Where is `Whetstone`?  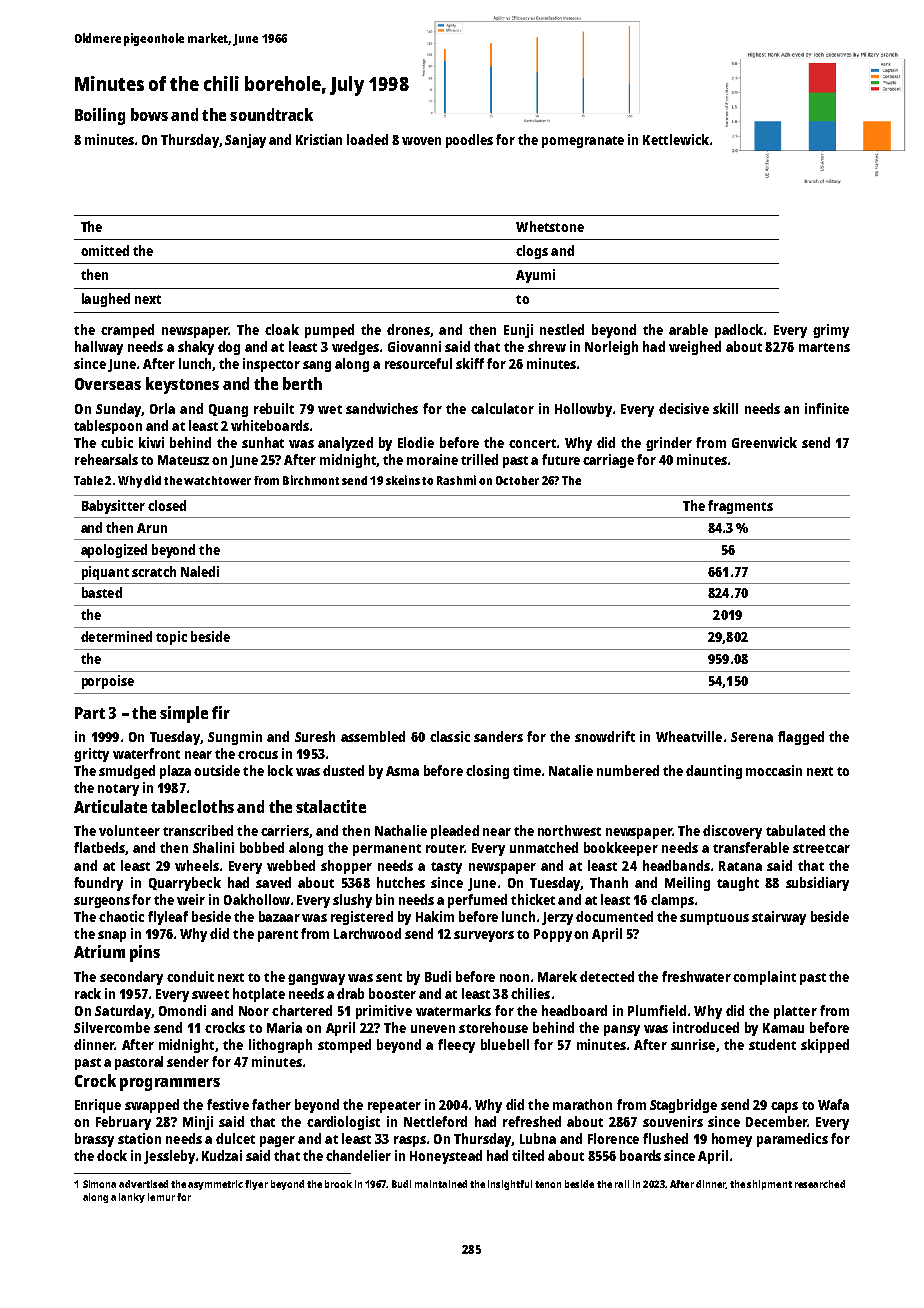
Whetstone is located at coordinates (550, 226).
